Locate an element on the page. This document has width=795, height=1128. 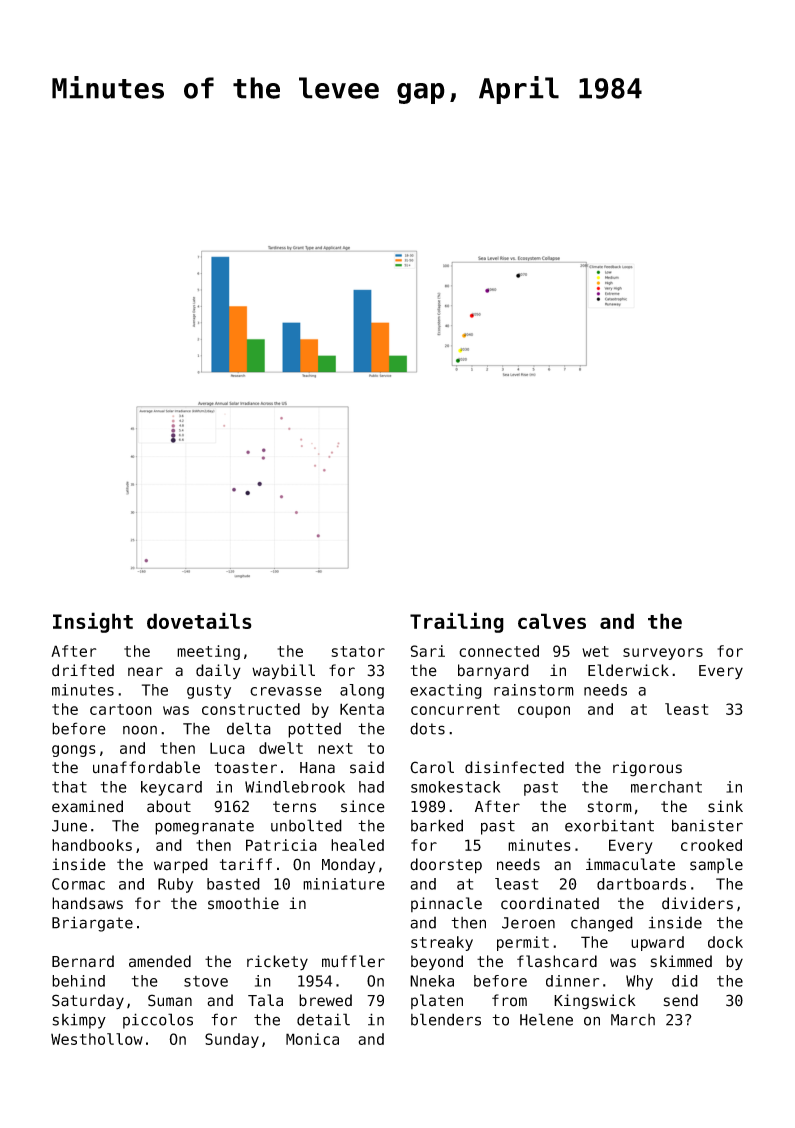
calves is located at coordinates (552, 621).
